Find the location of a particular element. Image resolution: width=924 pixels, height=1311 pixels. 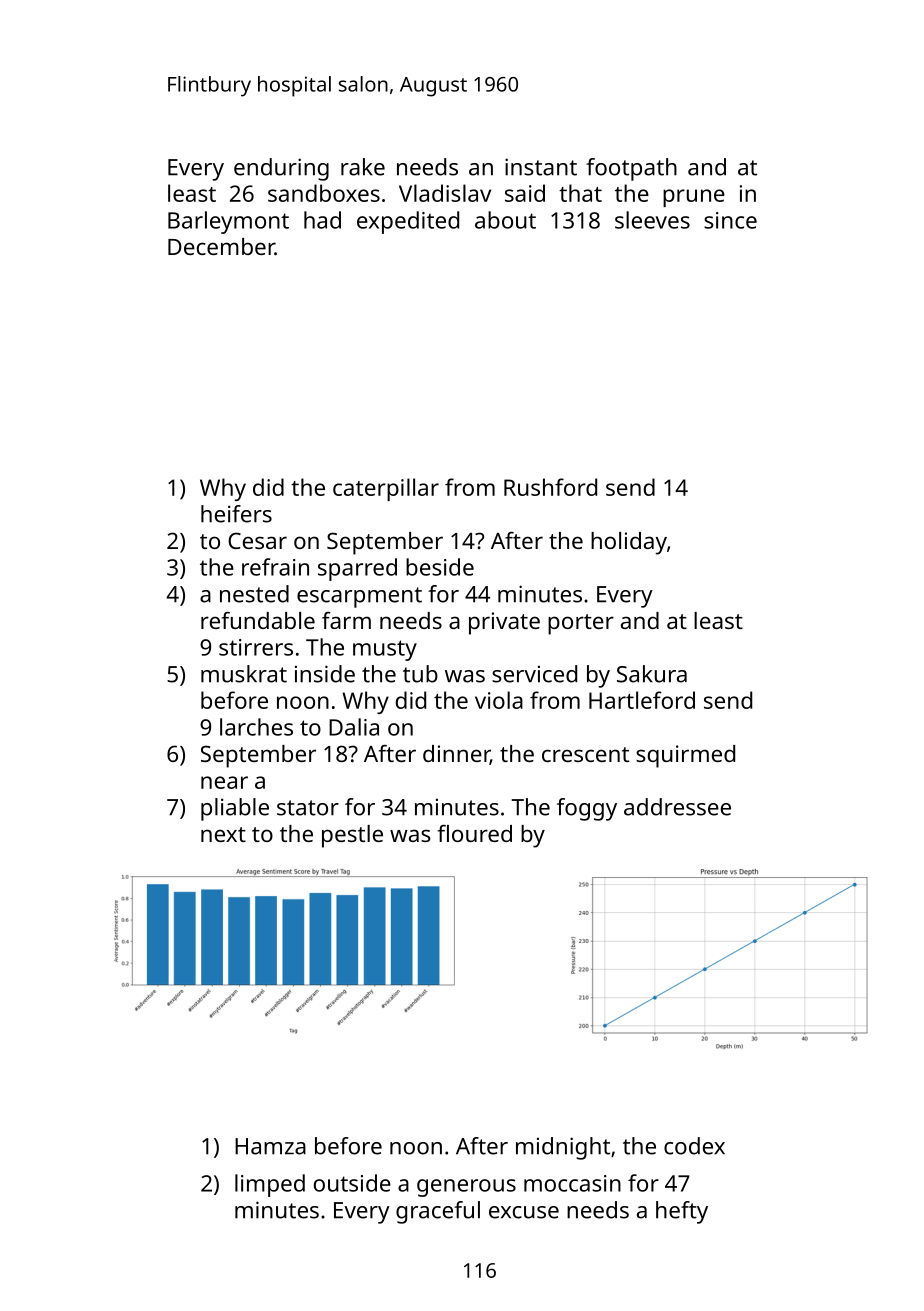

pestle is located at coordinates (352, 836).
